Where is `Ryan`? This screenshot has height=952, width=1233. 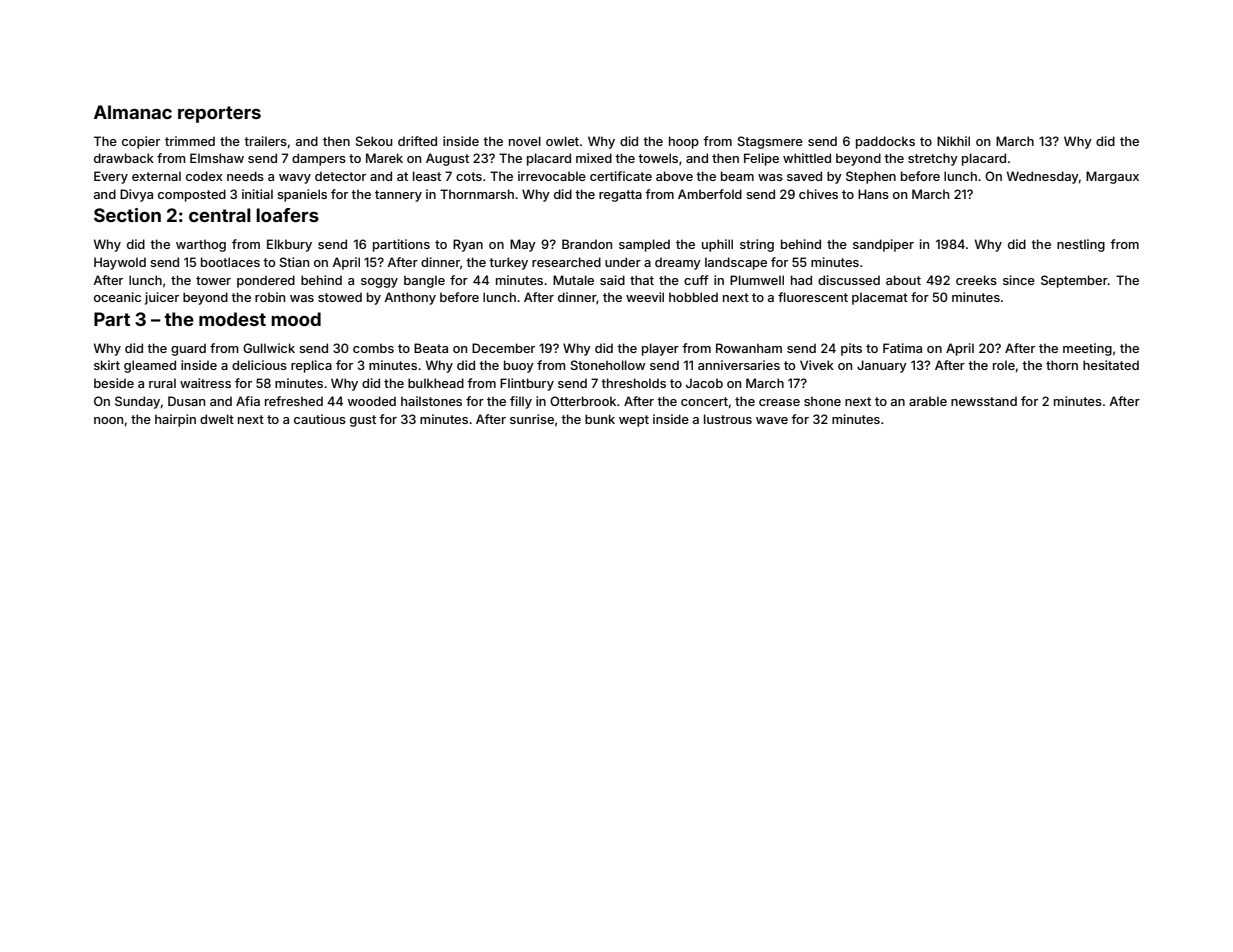 Ryan is located at coordinates (468, 245).
